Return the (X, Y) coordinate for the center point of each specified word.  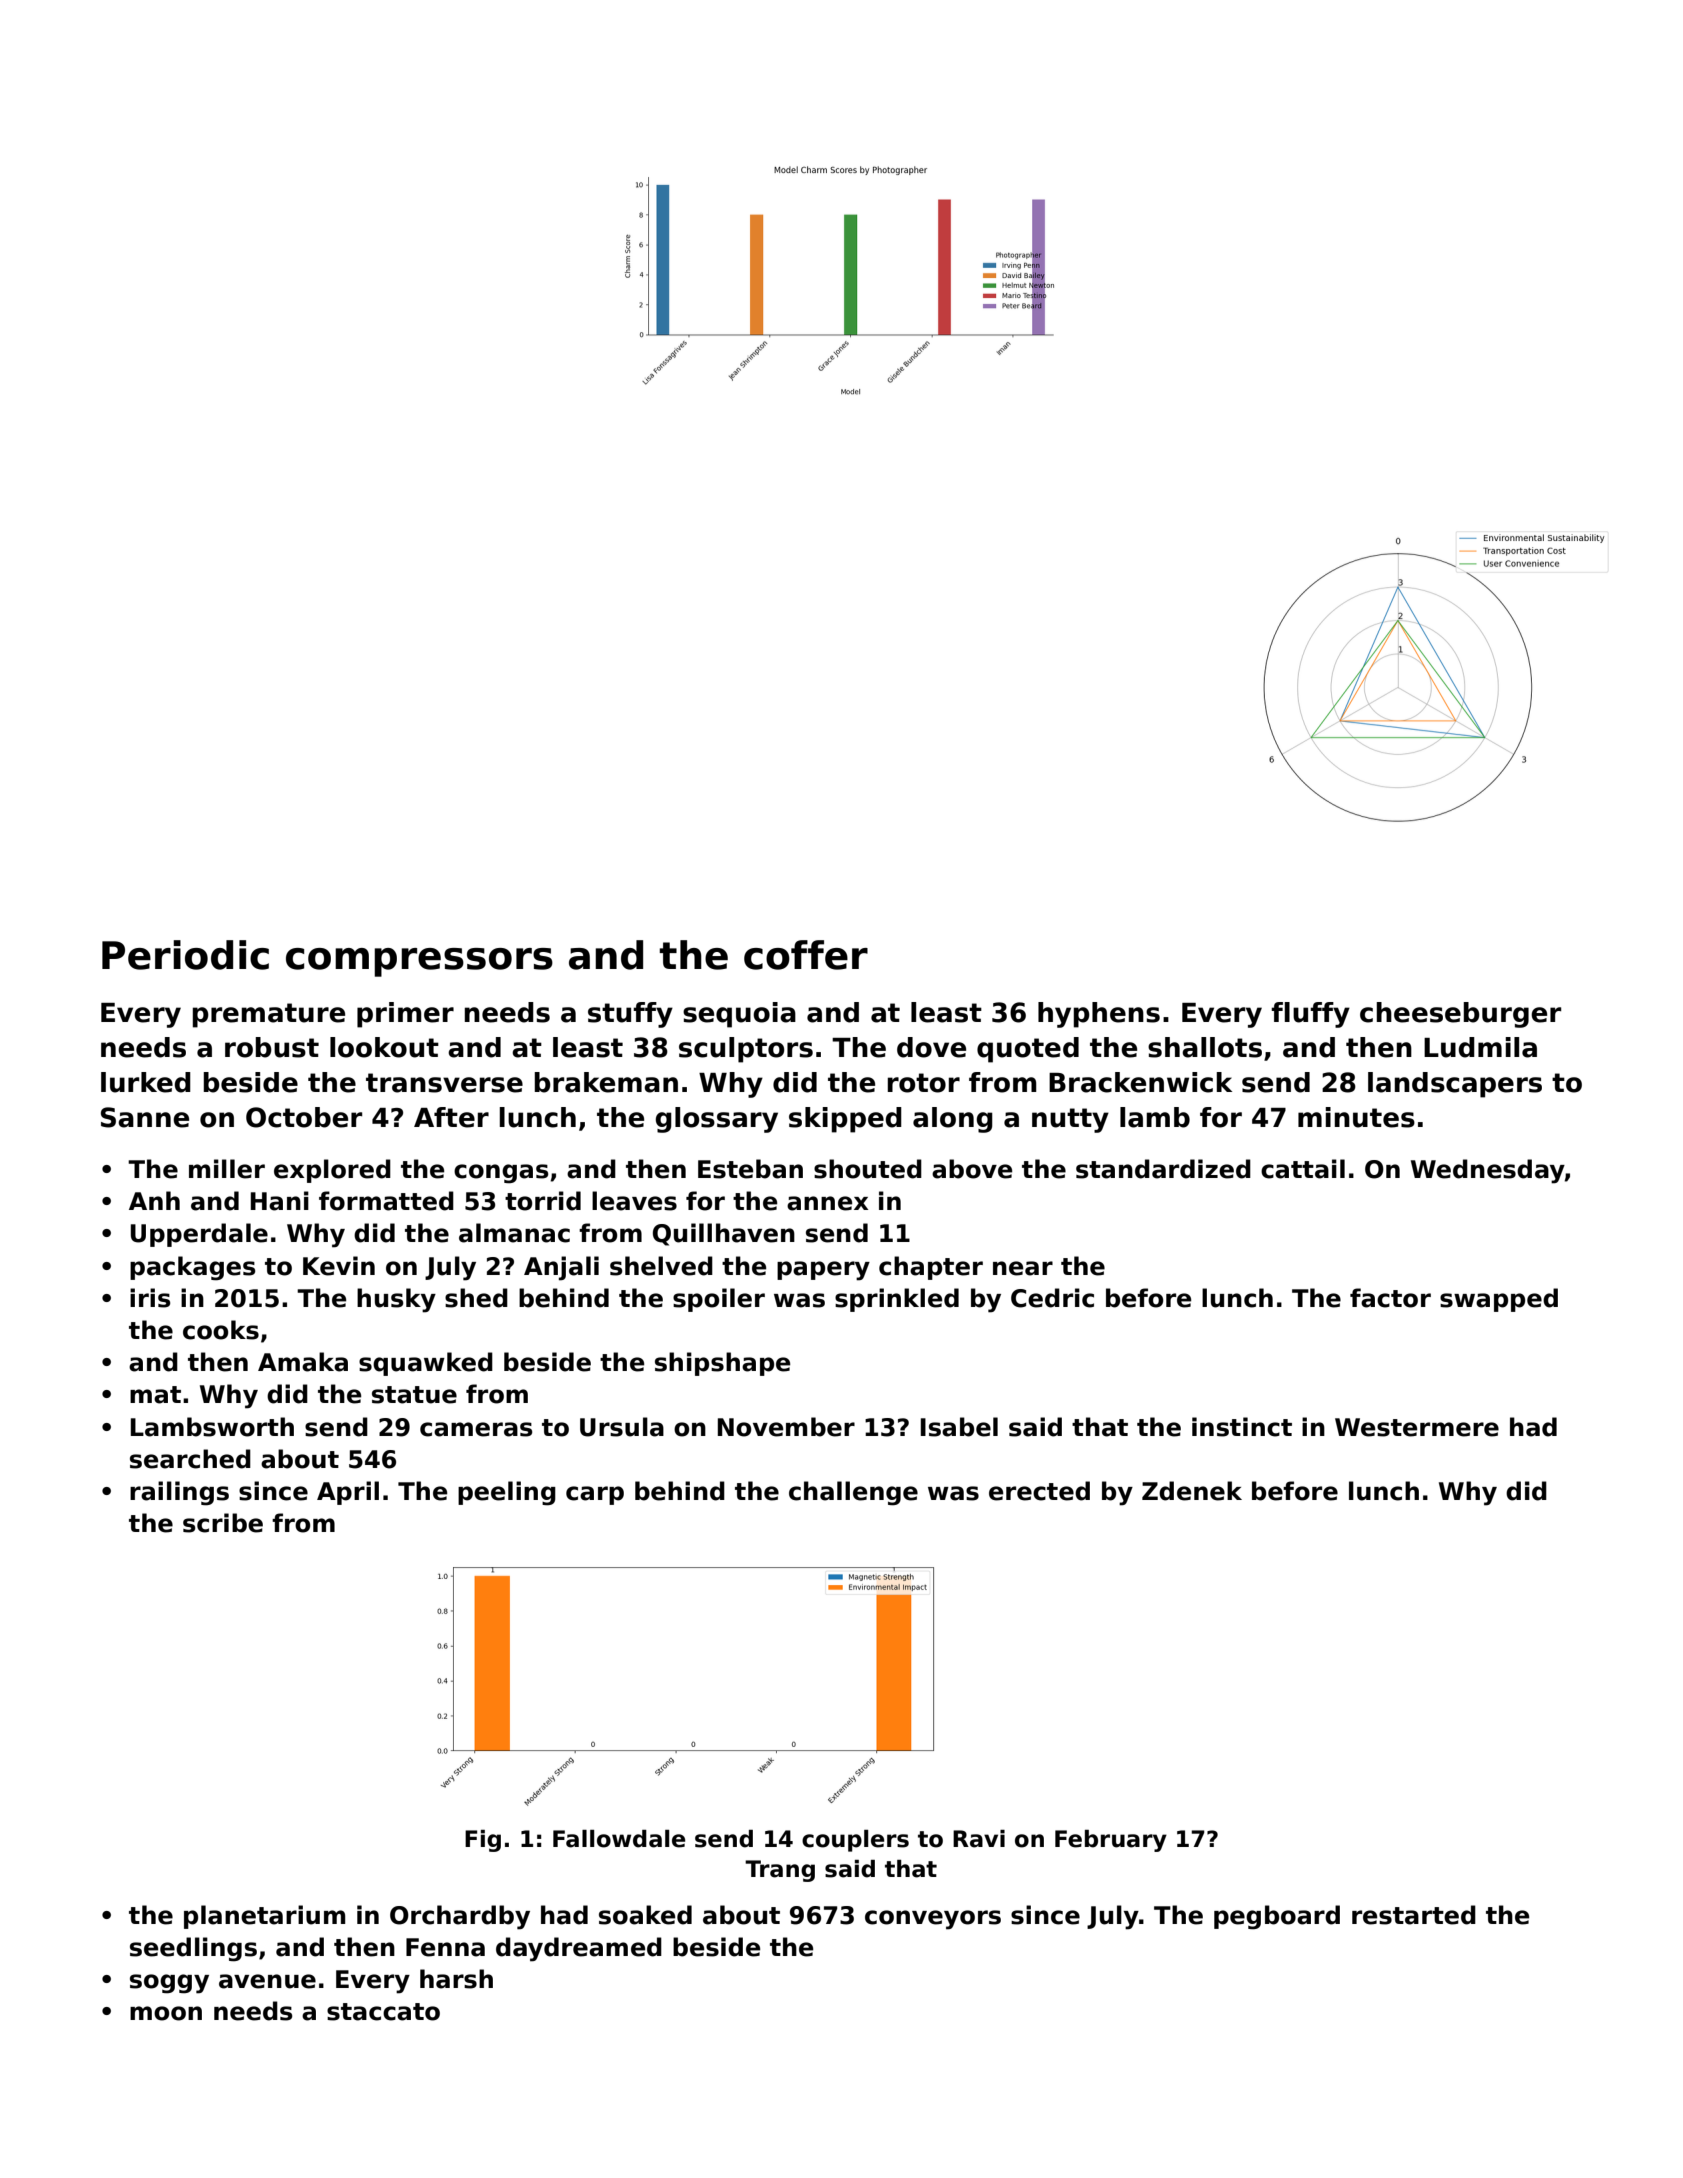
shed (476, 1298)
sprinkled (897, 1300)
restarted (1414, 1915)
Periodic (185, 955)
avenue (267, 1981)
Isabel (959, 1427)
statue (414, 1395)
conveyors (933, 1920)
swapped (1499, 1300)
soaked (645, 1915)
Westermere (1417, 1427)
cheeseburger (1460, 1015)
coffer (806, 955)
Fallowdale (619, 1839)
